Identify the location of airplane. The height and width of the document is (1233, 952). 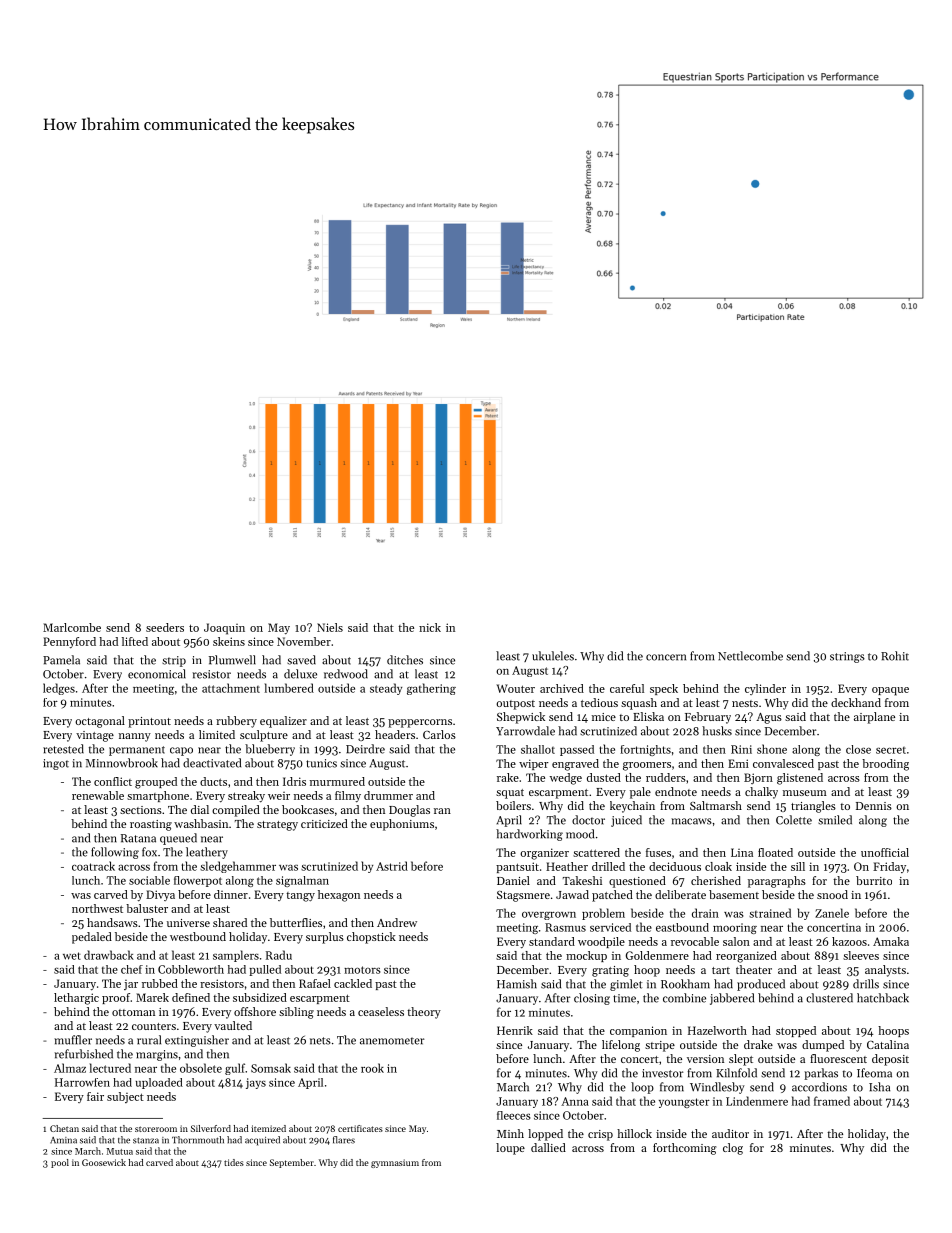
(874, 718).
